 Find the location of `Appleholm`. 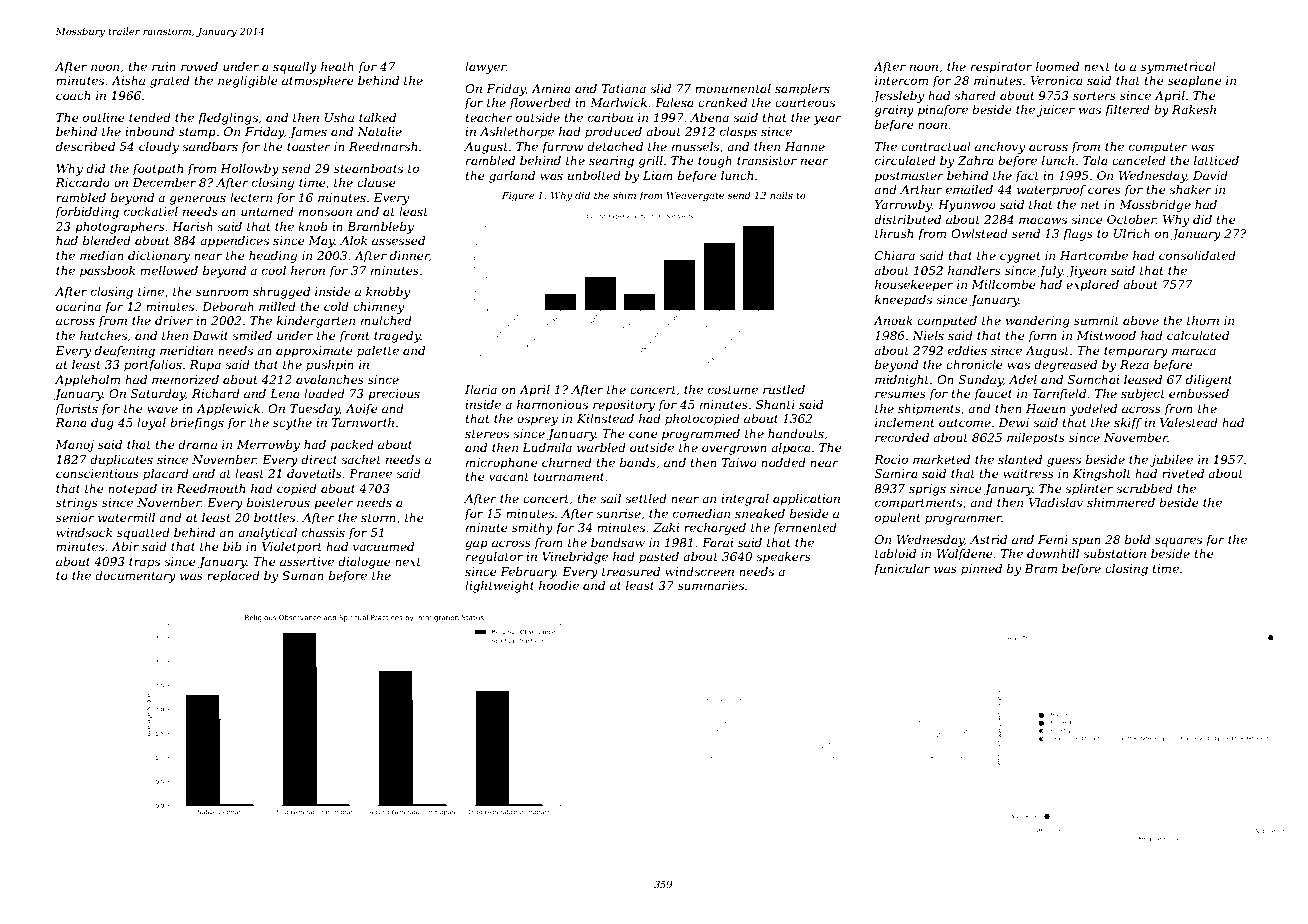

Appleholm is located at coordinates (87, 381).
